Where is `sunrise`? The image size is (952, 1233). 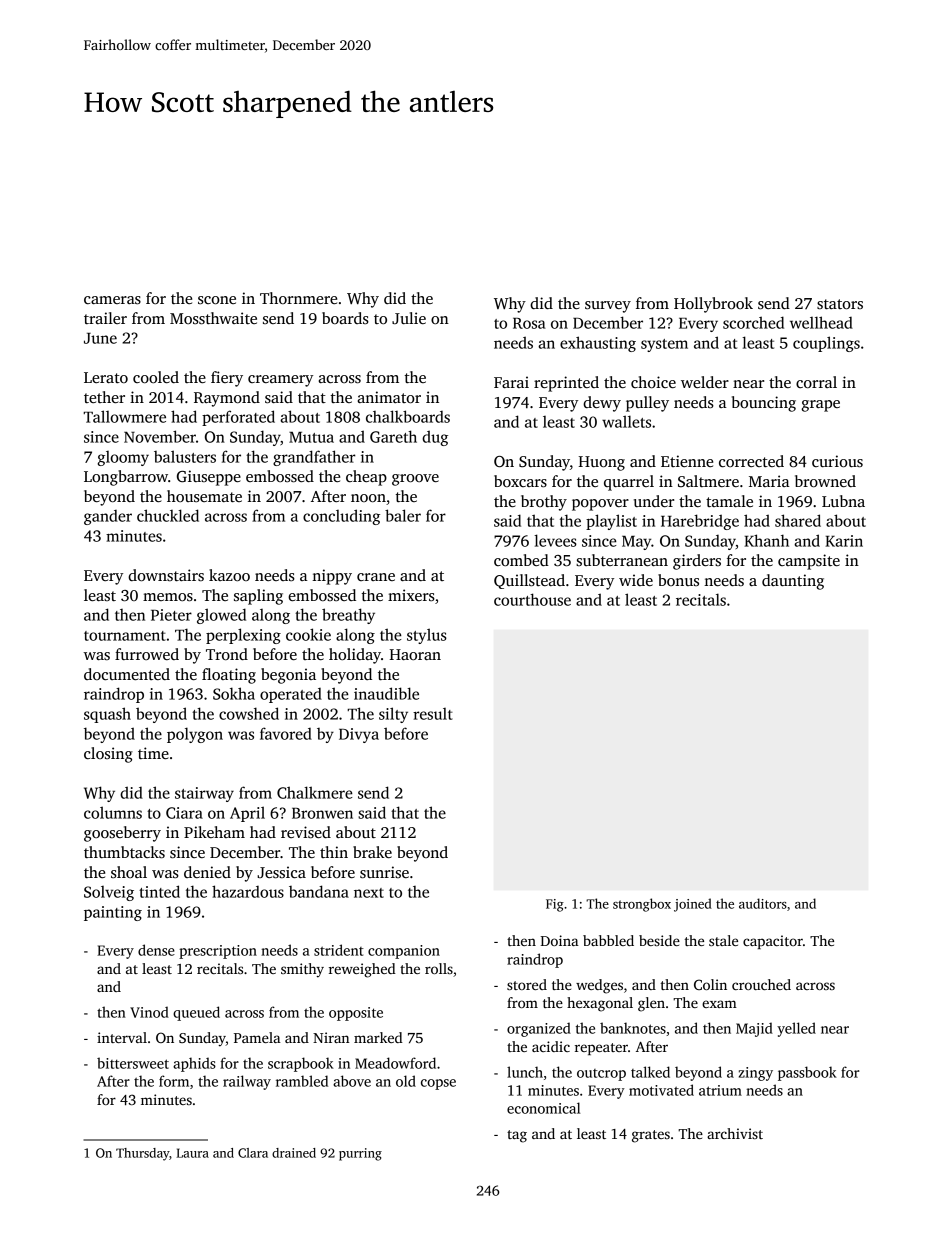
sunrise is located at coordinates (384, 872).
